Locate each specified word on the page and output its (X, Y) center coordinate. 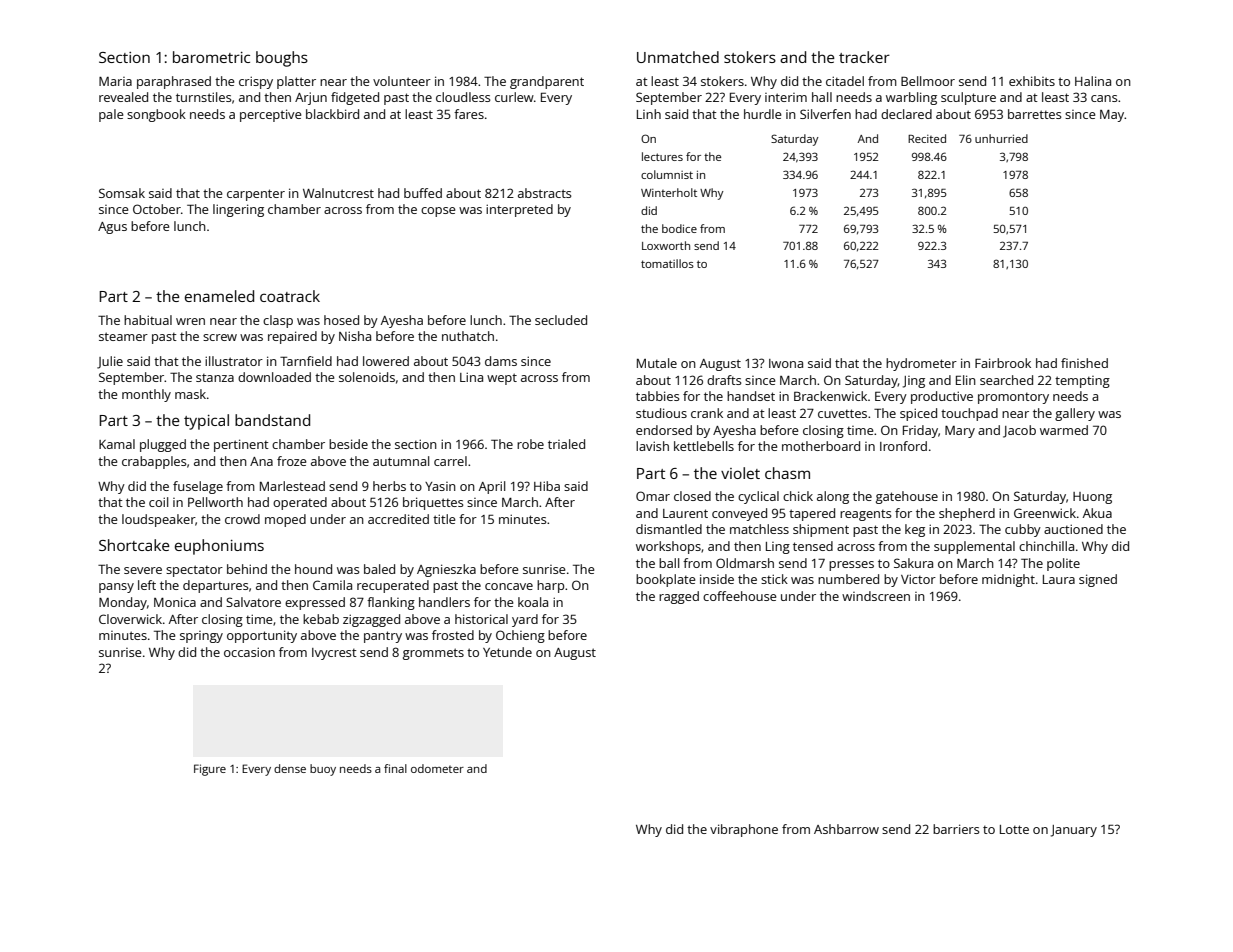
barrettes (1035, 114)
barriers (956, 829)
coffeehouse (740, 596)
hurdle (763, 114)
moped (285, 520)
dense (290, 768)
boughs (282, 59)
